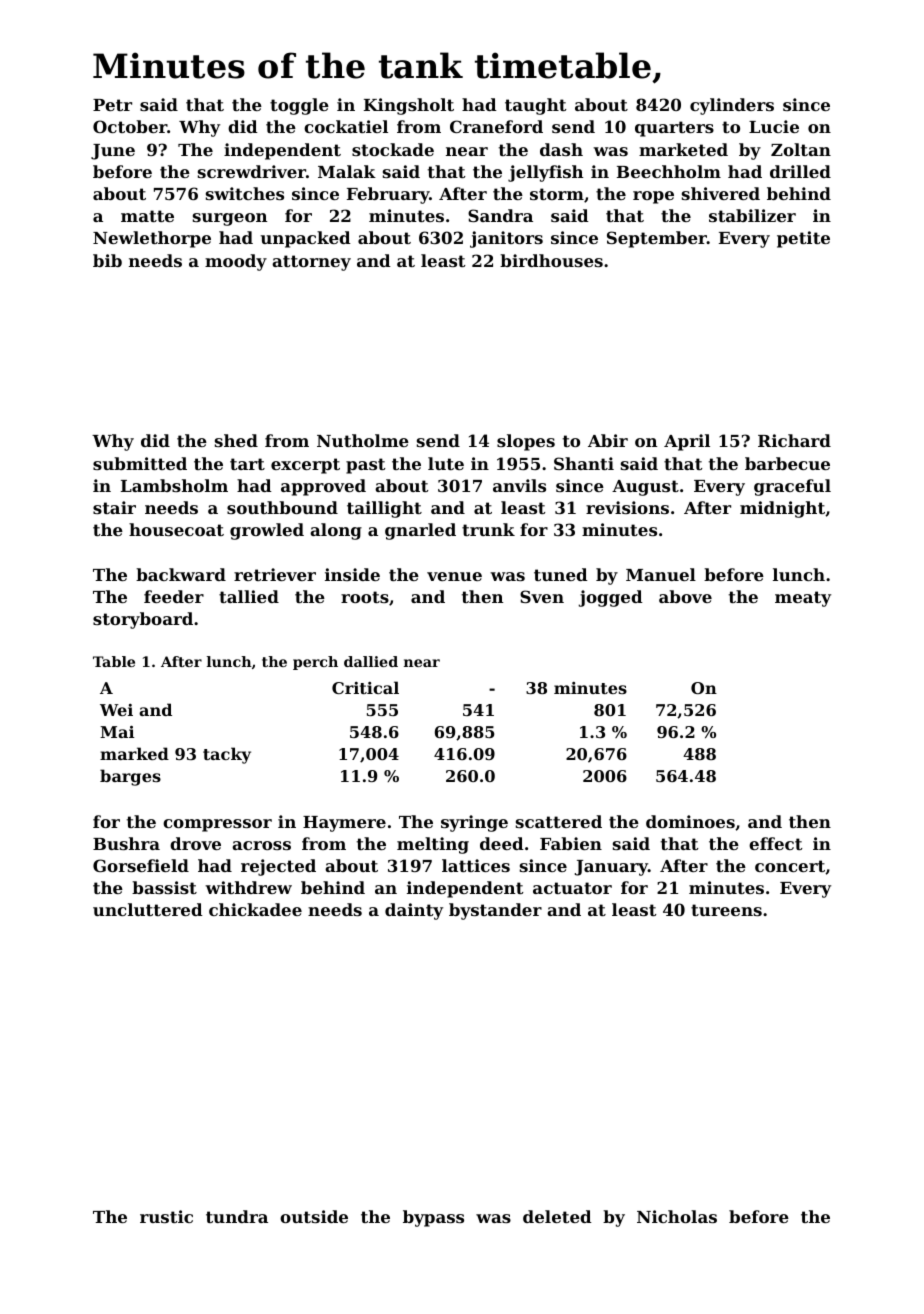 Image resolution: width=924 pixels, height=1314 pixels. What do you see at coordinates (790, 866) in the screenshot?
I see `concert` at bounding box center [790, 866].
